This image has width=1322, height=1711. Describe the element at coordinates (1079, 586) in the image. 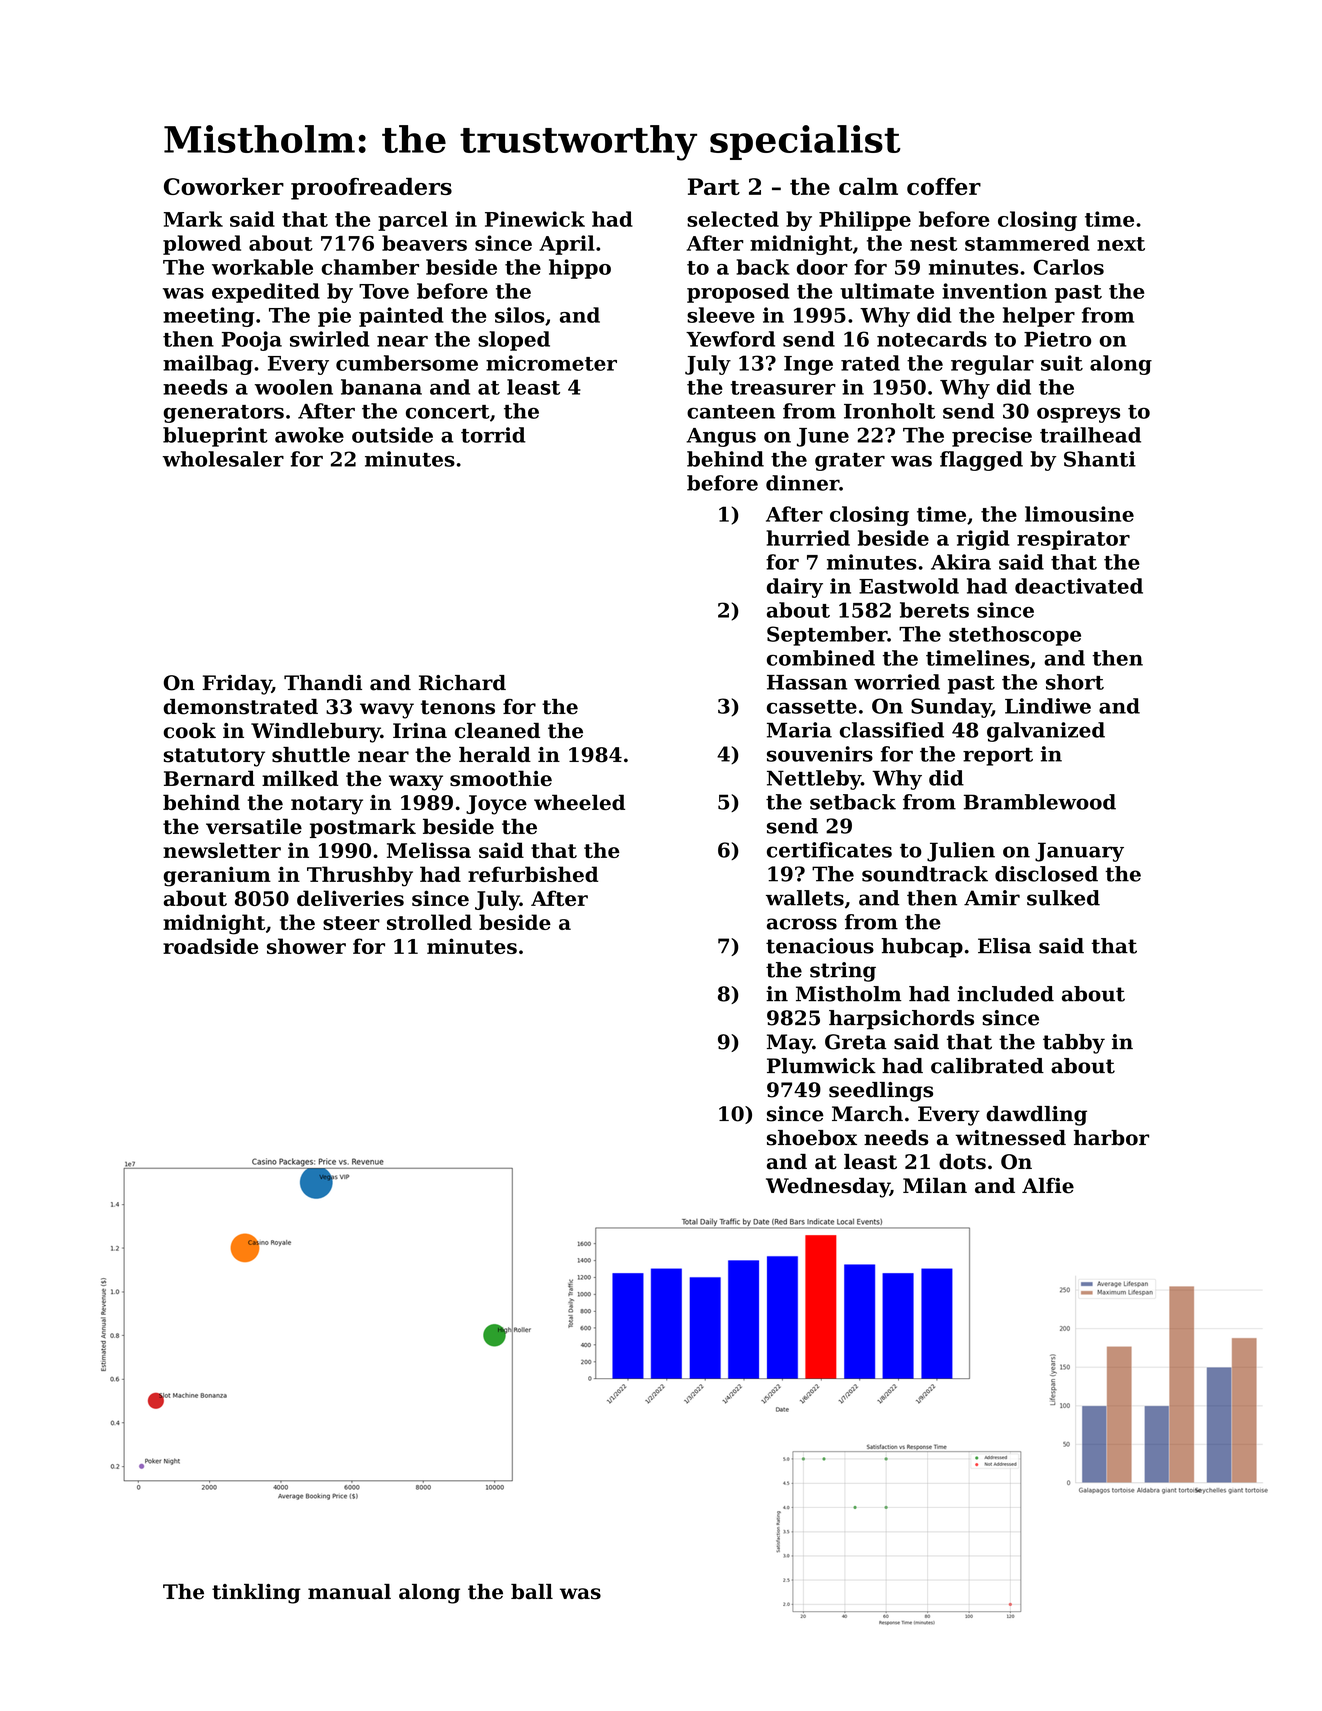

I see `deactivated` at that location.
